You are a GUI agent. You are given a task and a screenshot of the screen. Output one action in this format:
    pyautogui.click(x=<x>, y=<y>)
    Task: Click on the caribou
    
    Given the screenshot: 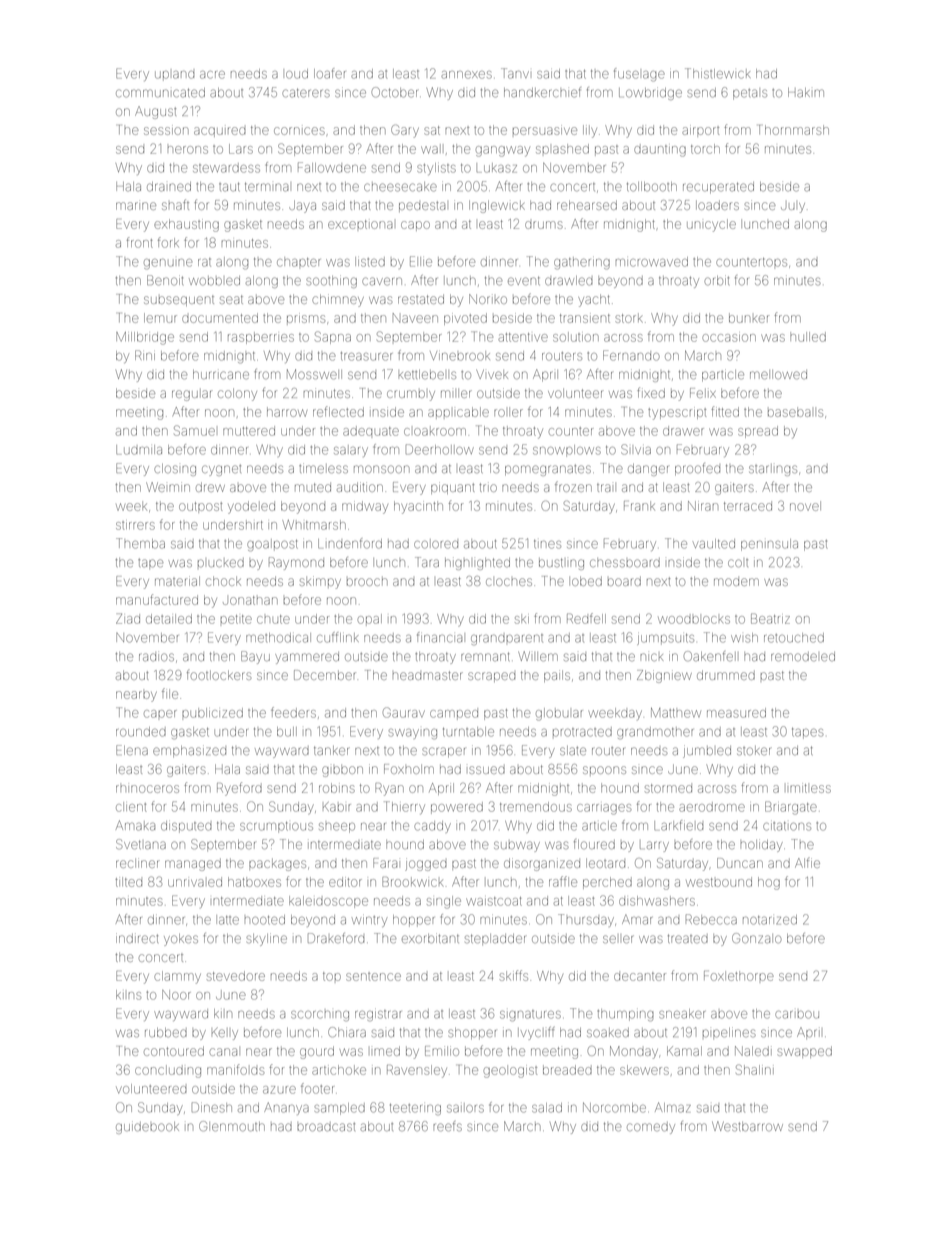 What is the action you would take?
    pyautogui.click(x=797, y=1015)
